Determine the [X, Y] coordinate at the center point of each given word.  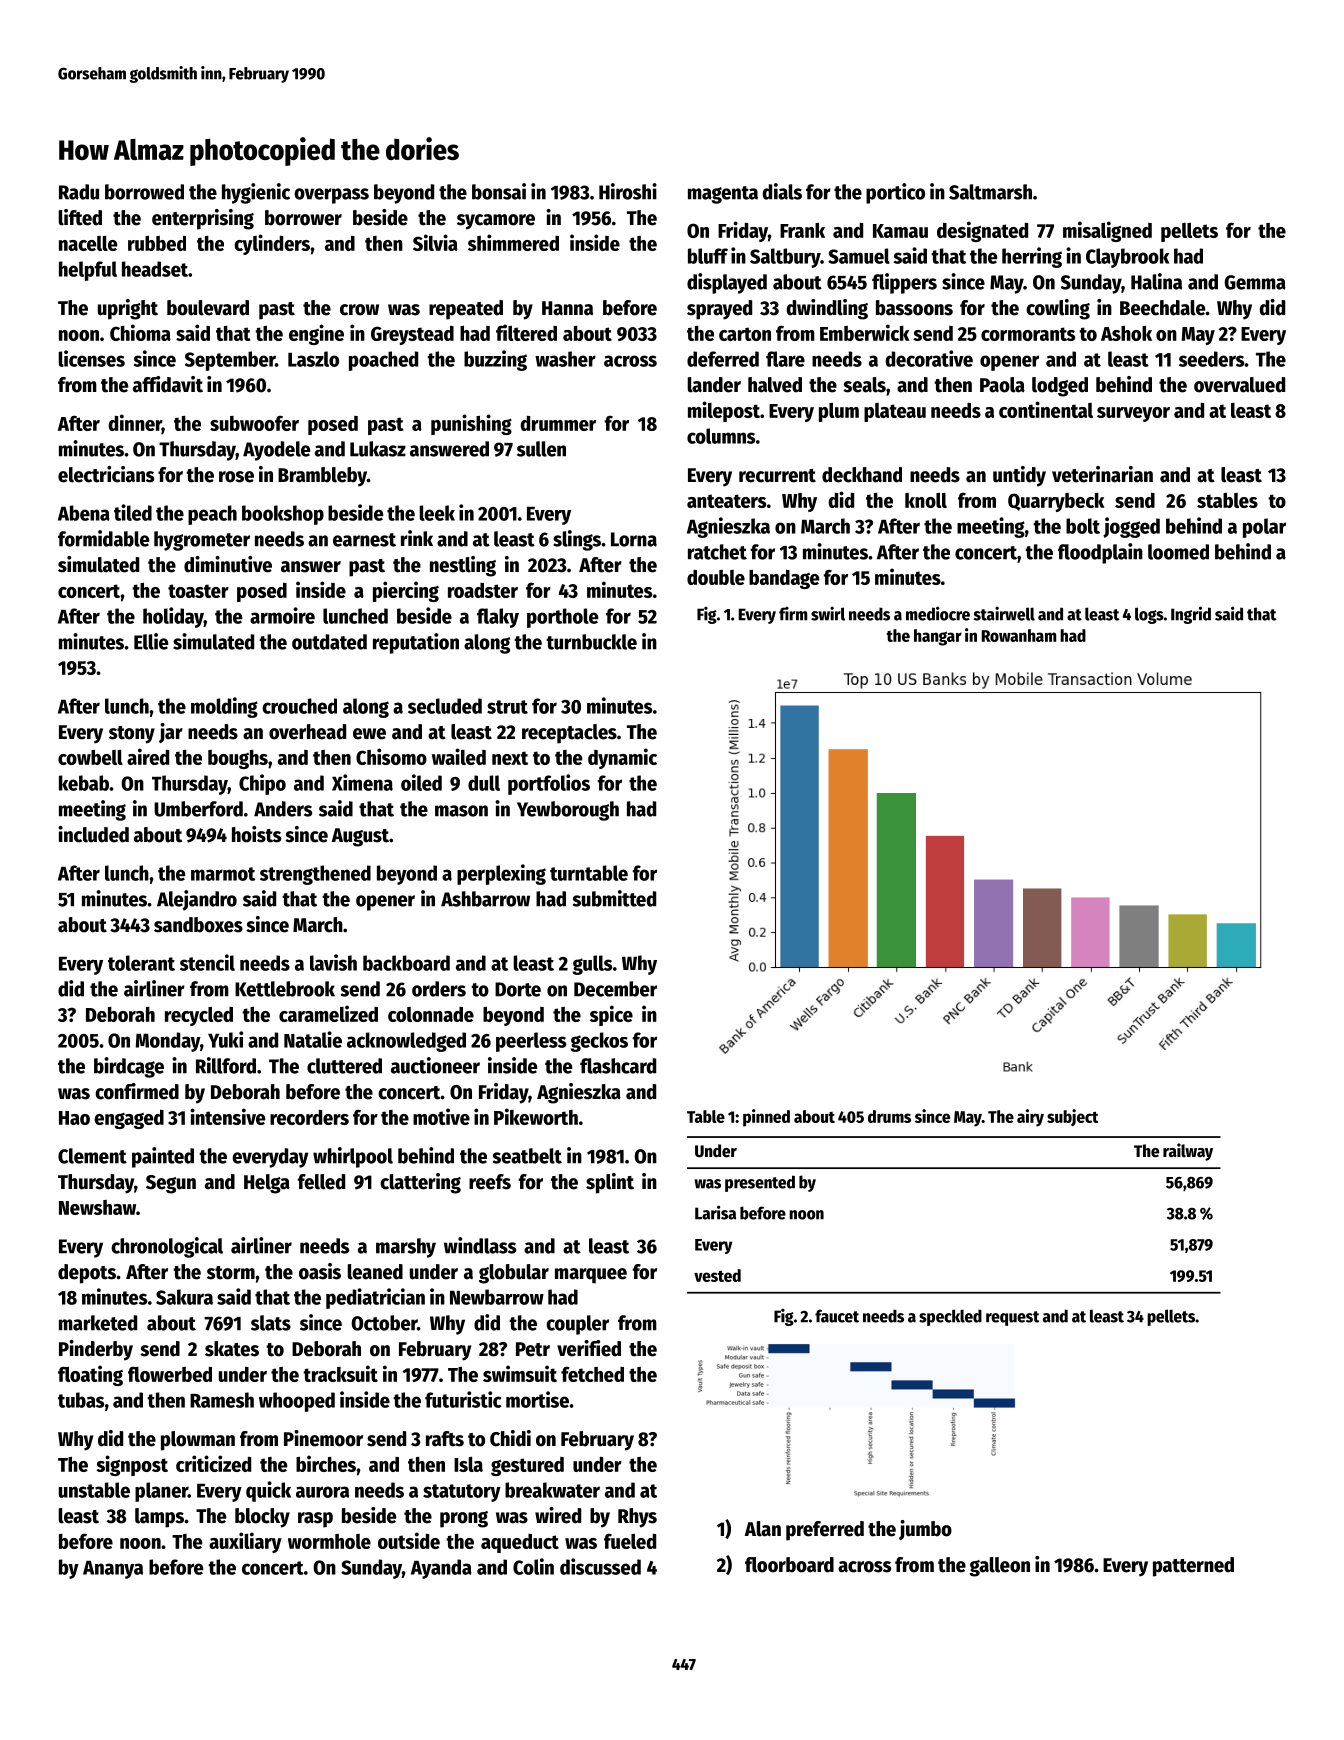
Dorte [518, 989]
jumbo [925, 1530]
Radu [79, 192]
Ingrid [1191, 615]
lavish [333, 962]
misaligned [1107, 231]
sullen [541, 449]
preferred [825, 1531]
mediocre [938, 613]
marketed [98, 1323]
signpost [132, 1465]
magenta [723, 195]
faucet [837, 1316]
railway [1188, 1152]
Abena [84, 513]
